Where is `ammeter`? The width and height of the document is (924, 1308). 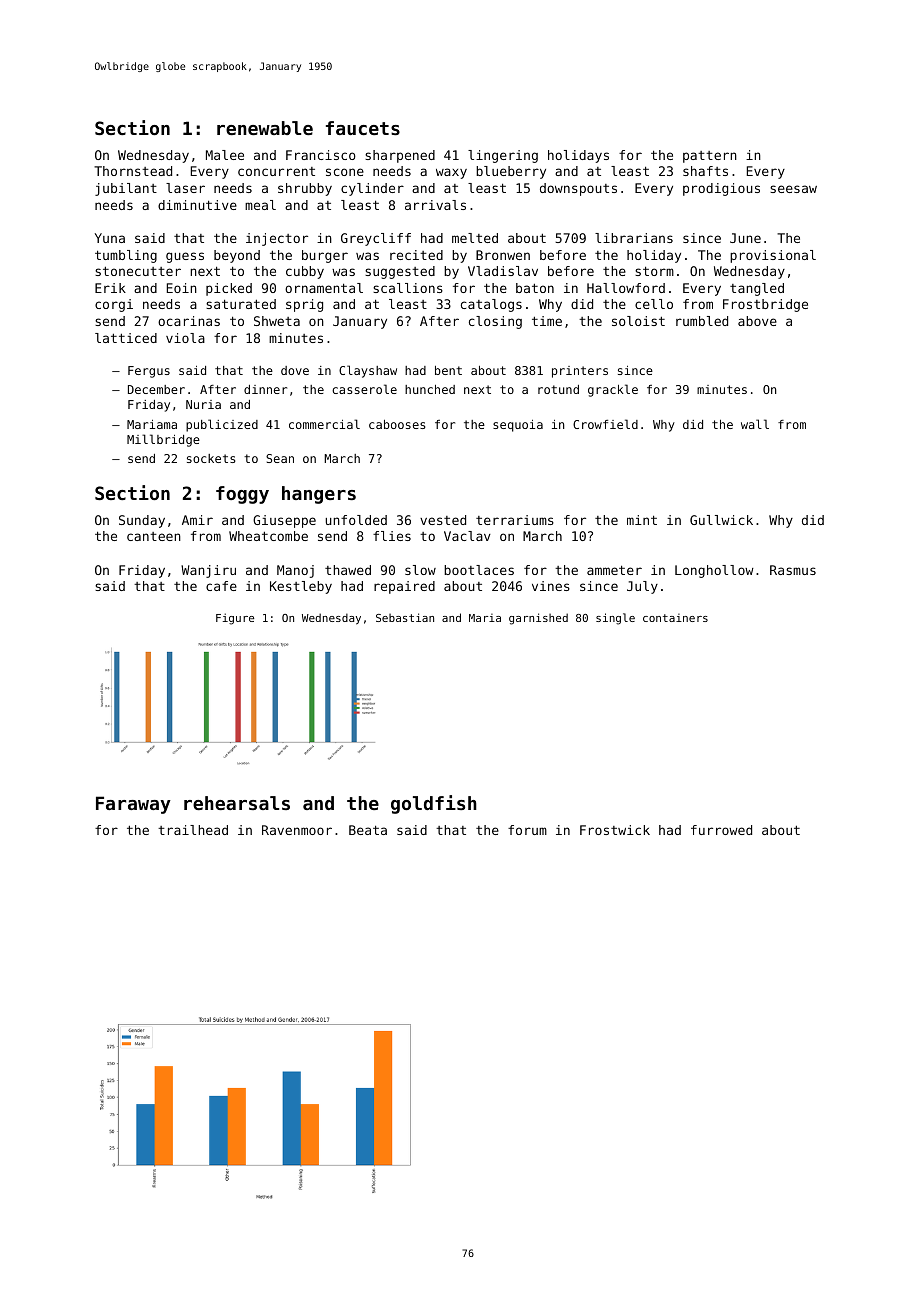
ammeter is located at coordinates (614, 570).
